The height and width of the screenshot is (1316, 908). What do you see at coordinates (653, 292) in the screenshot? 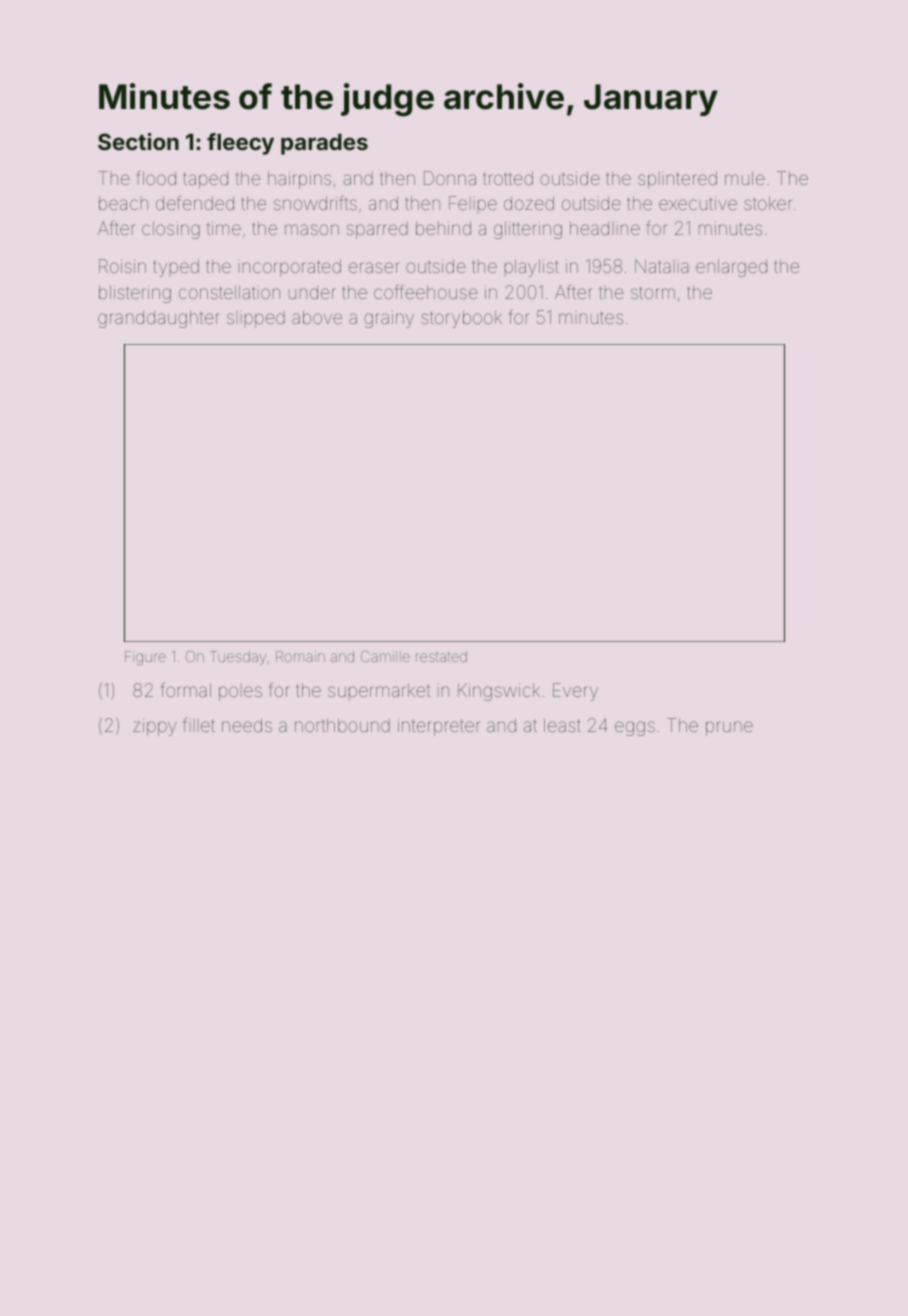
I see `storm` at bounding box center [653, 292].
